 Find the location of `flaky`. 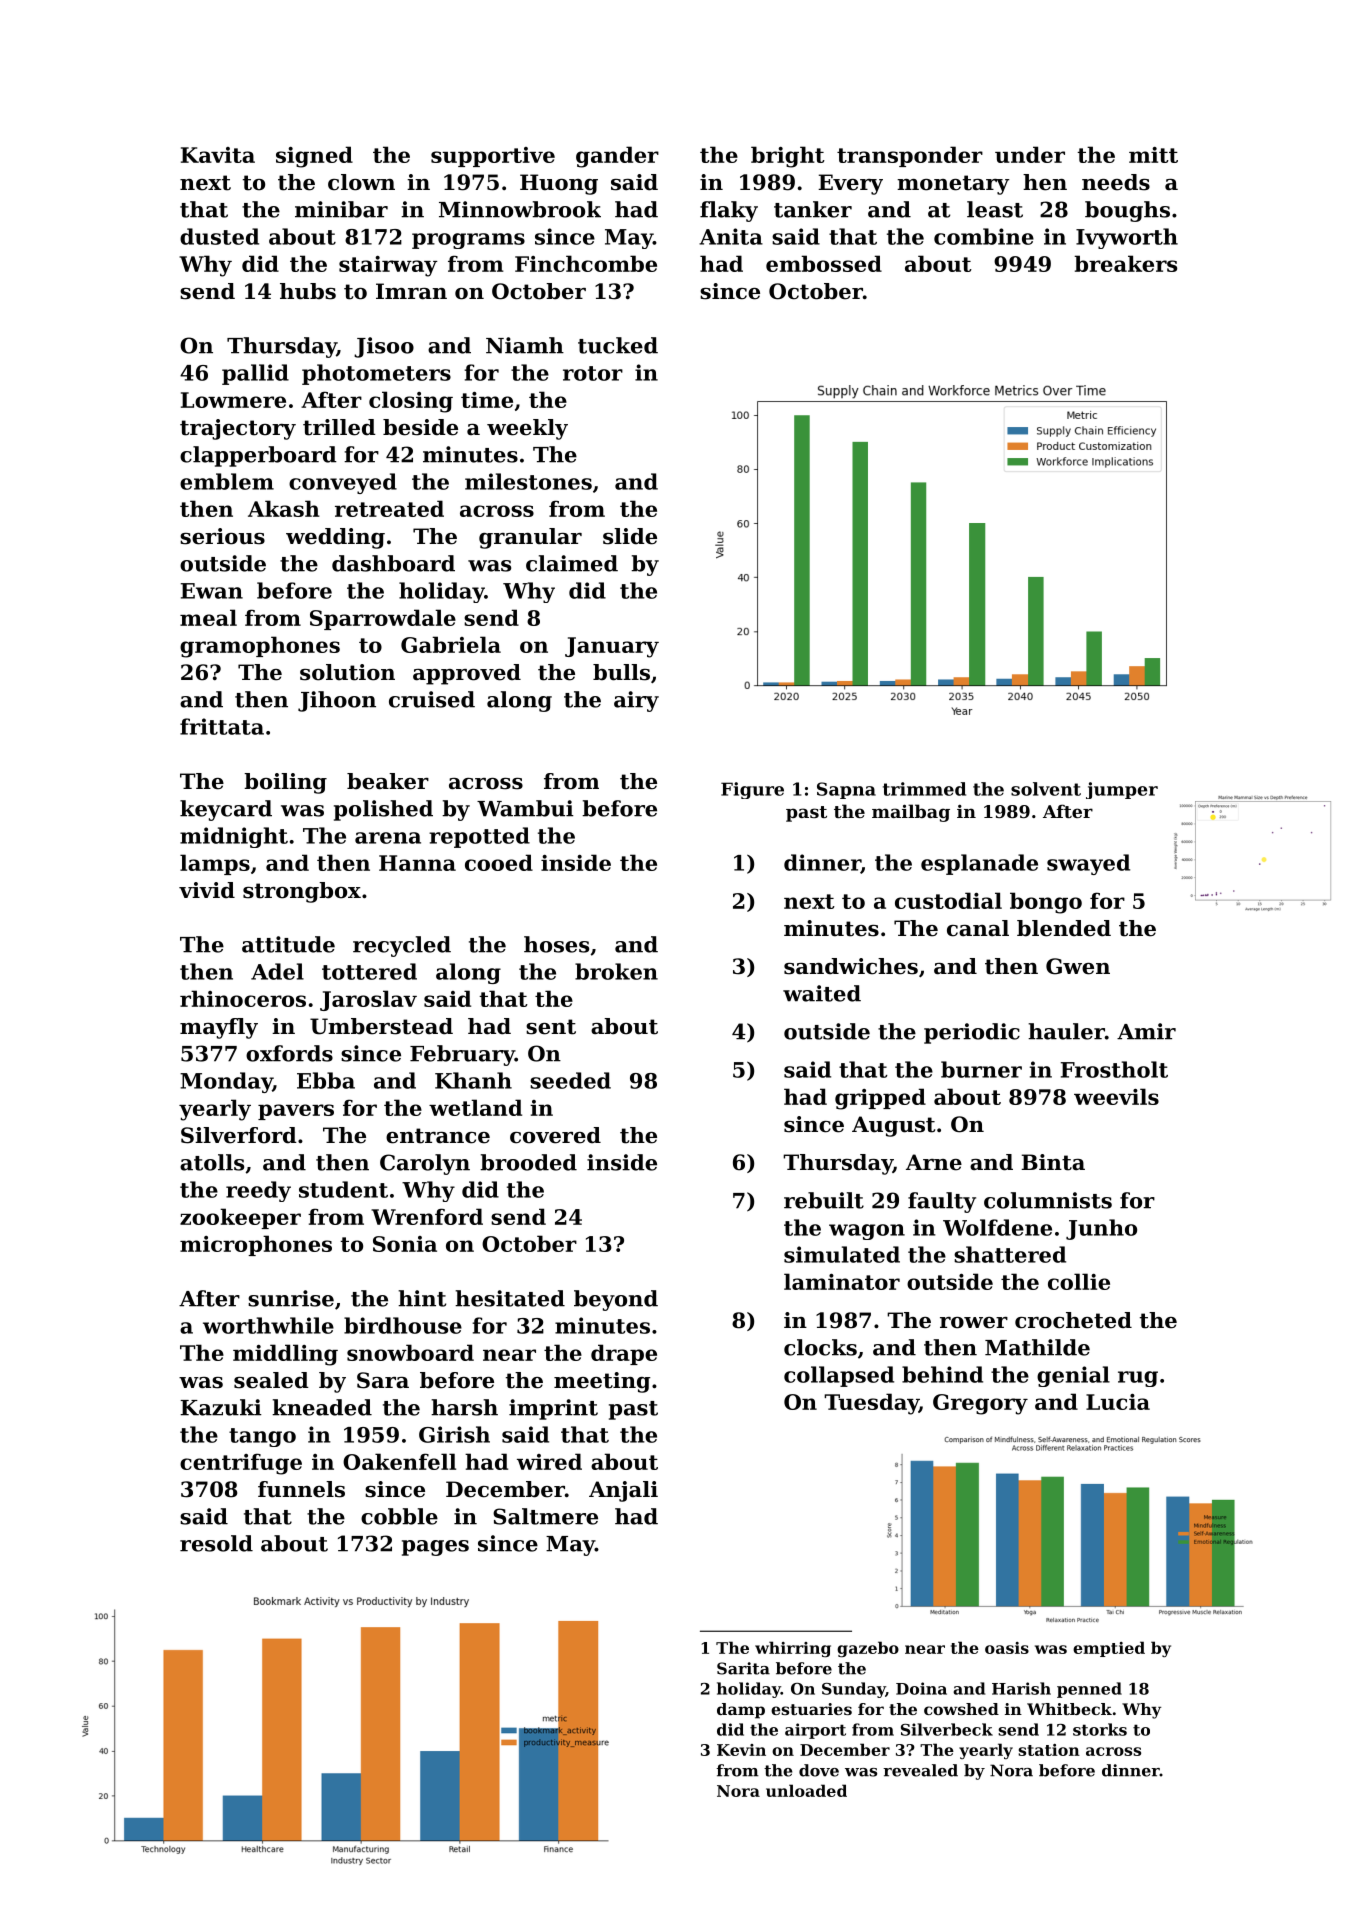

flaky is located at coordinates (729, 211).
